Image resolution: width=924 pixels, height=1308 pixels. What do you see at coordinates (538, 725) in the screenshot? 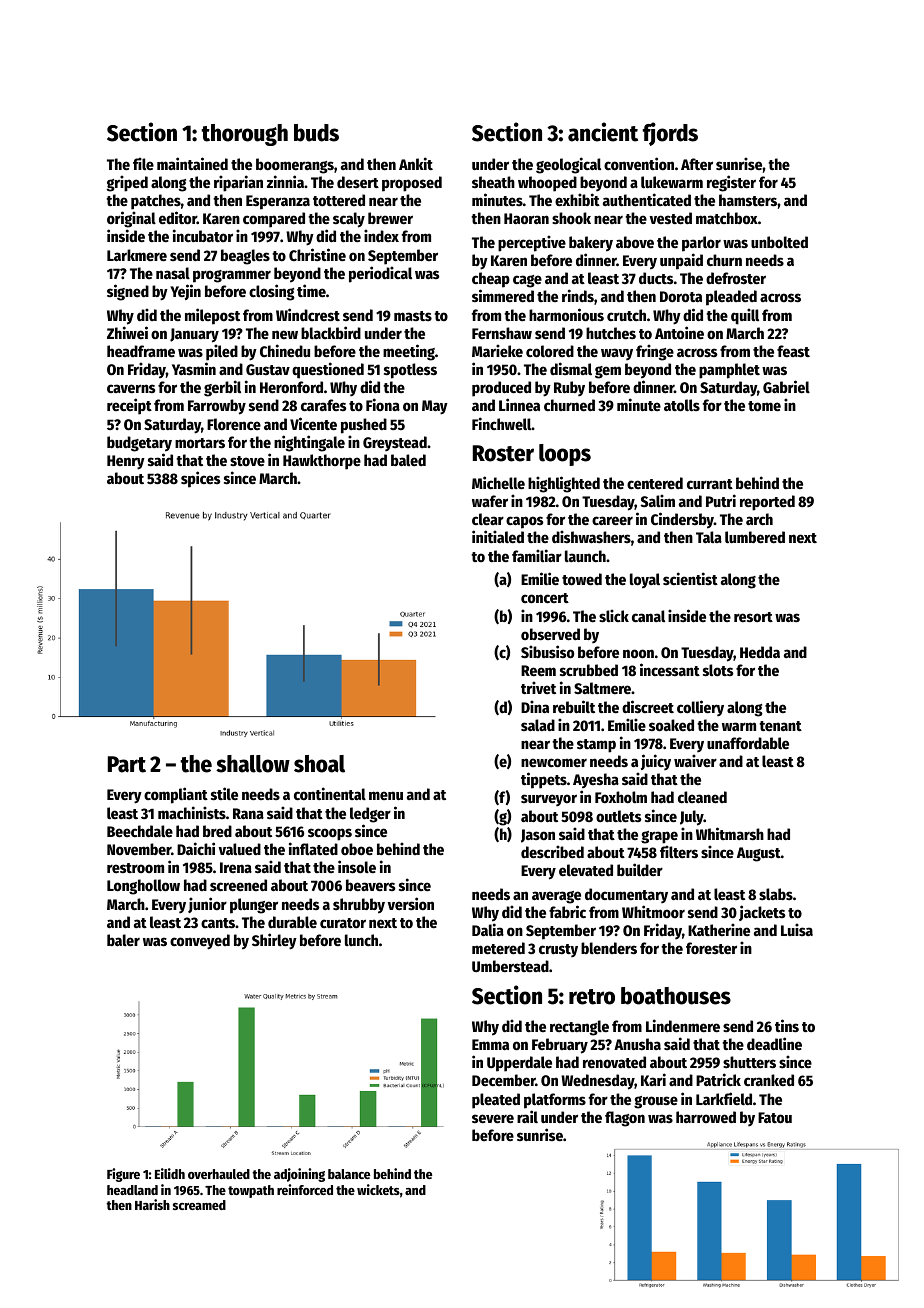
I see `salad` at bounding box center [538, 725].
